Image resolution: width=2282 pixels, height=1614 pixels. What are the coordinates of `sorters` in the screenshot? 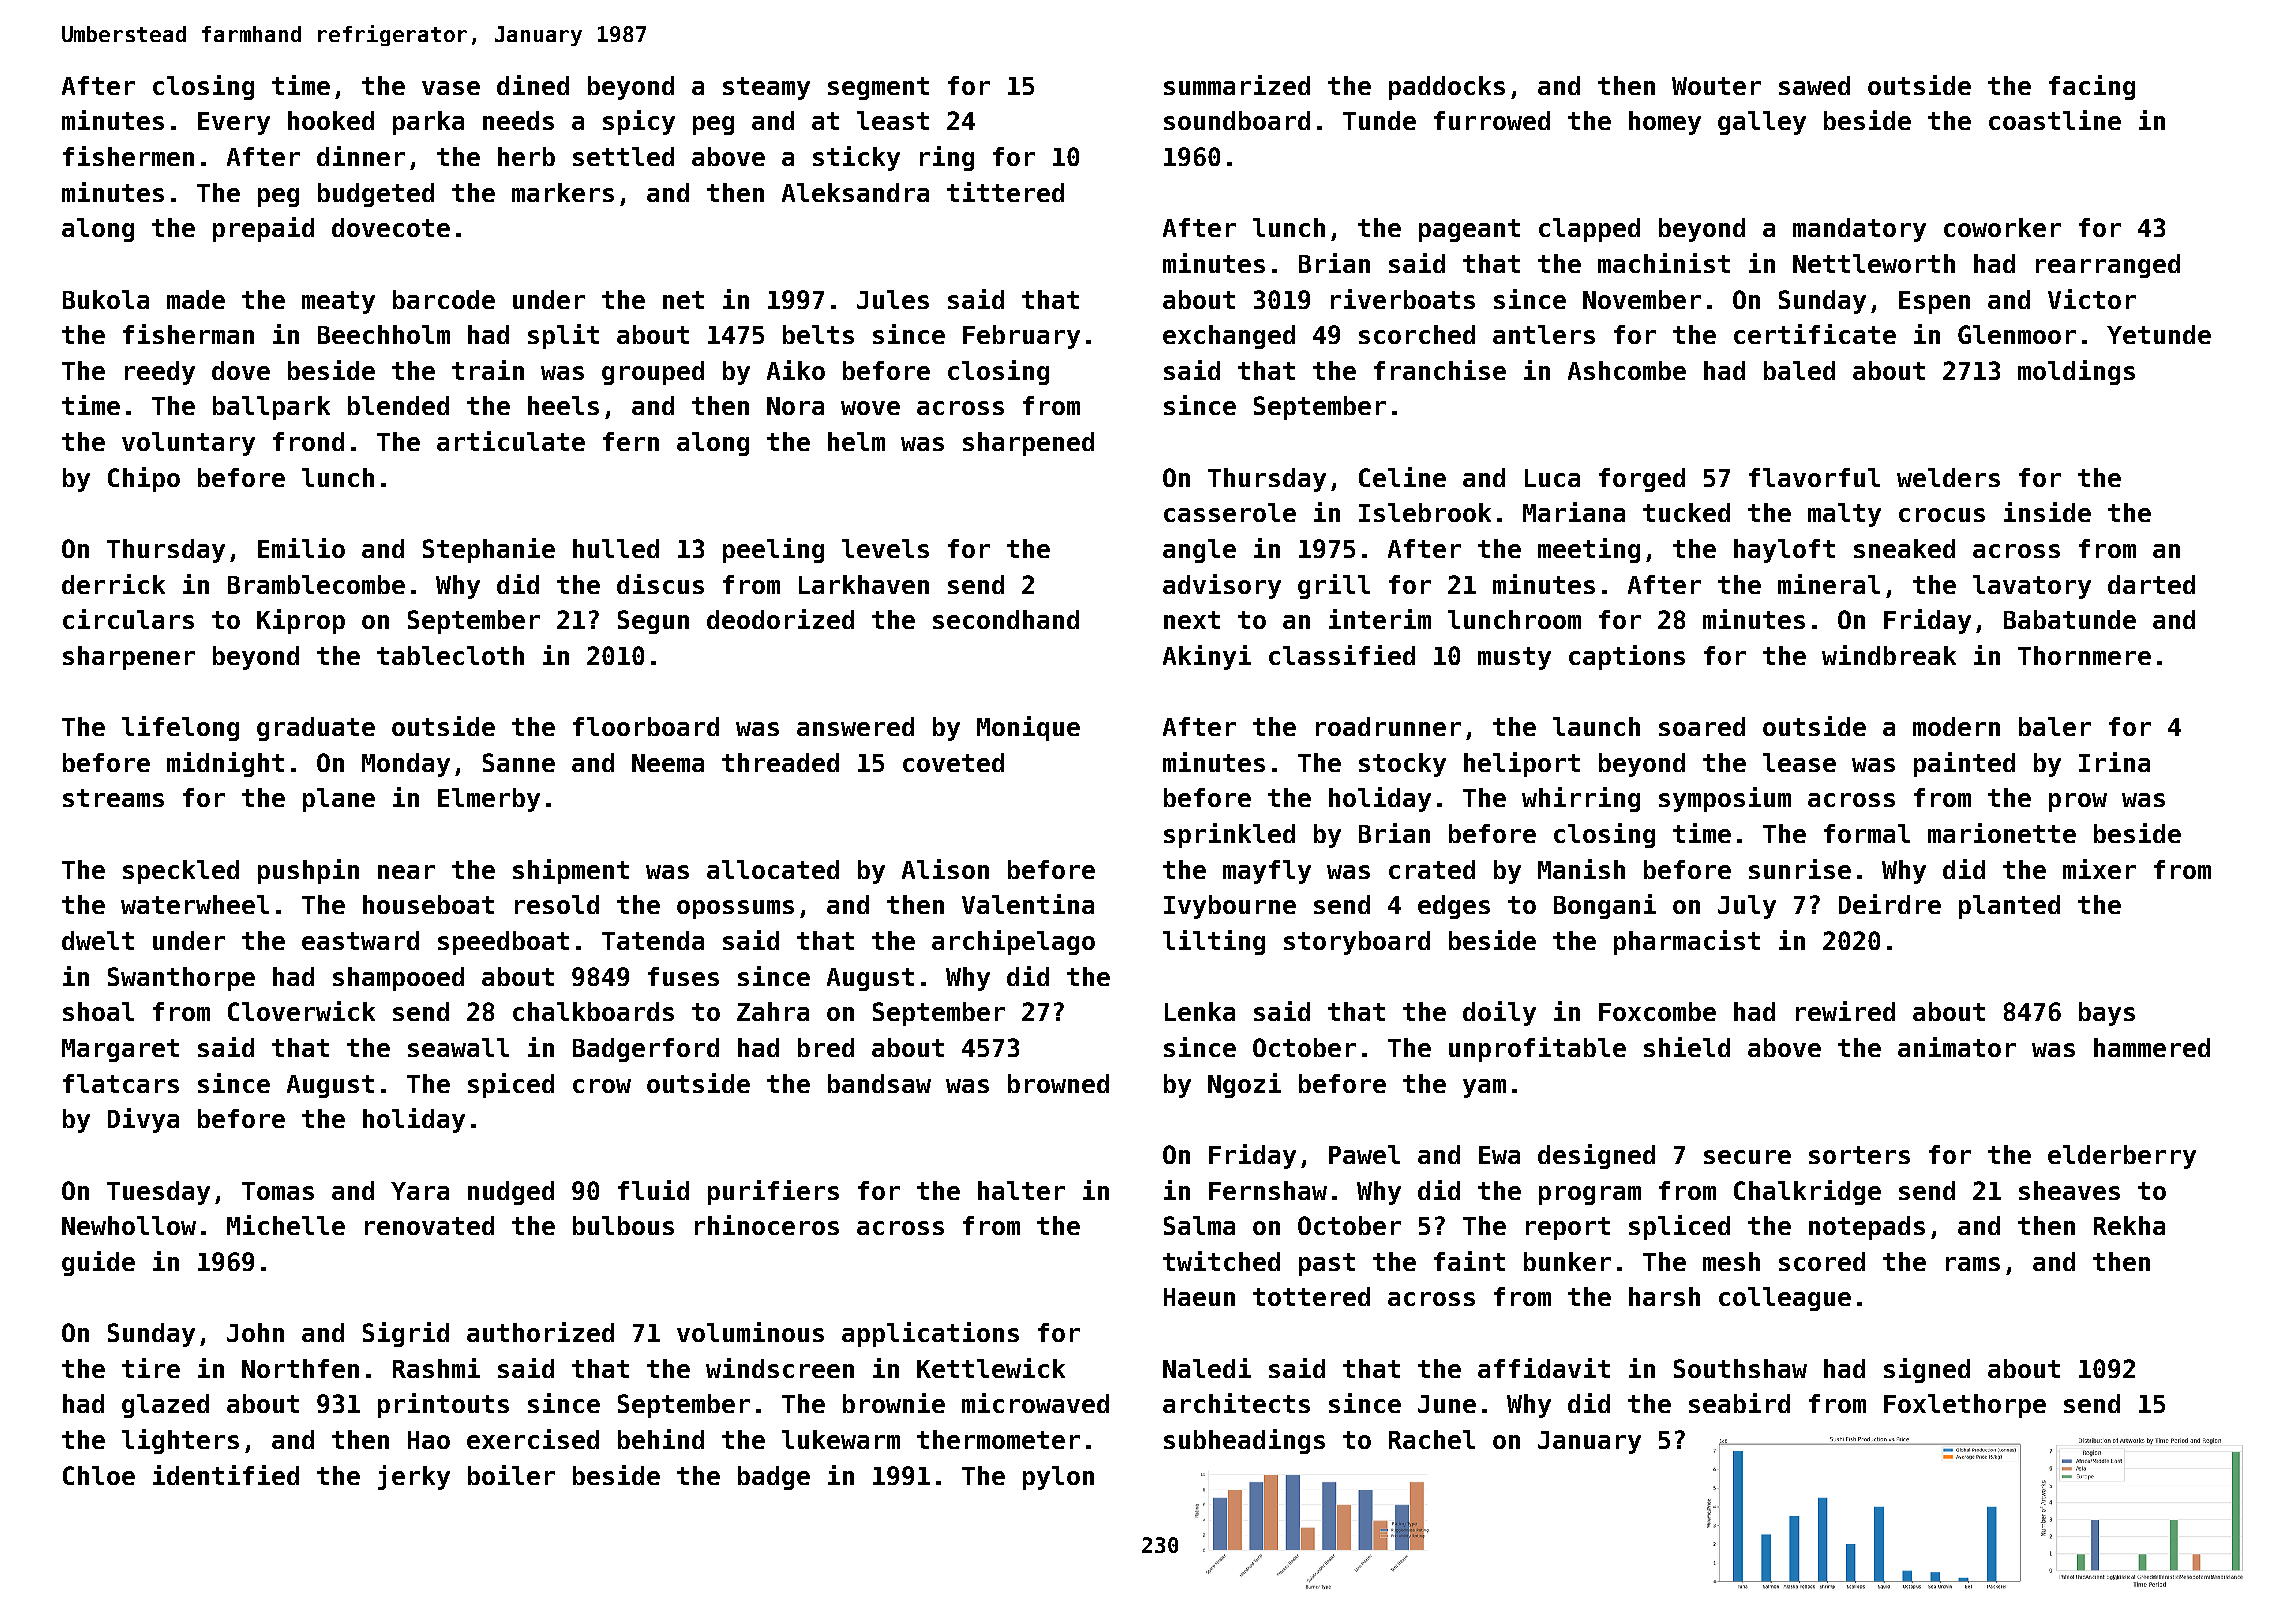 It's located at (1859, 1155).
